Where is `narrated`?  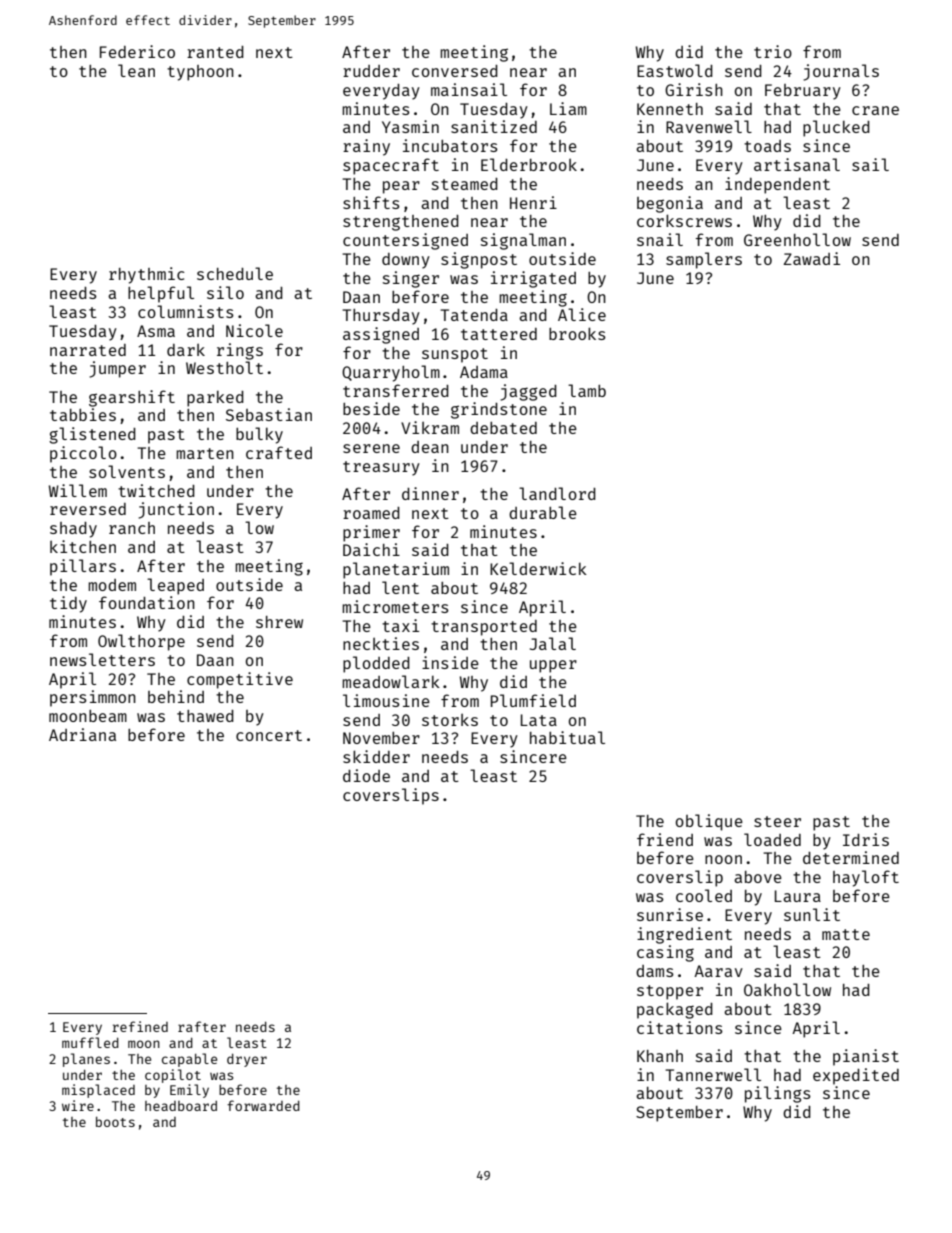 narrated is located at coordinates (88, 350).
